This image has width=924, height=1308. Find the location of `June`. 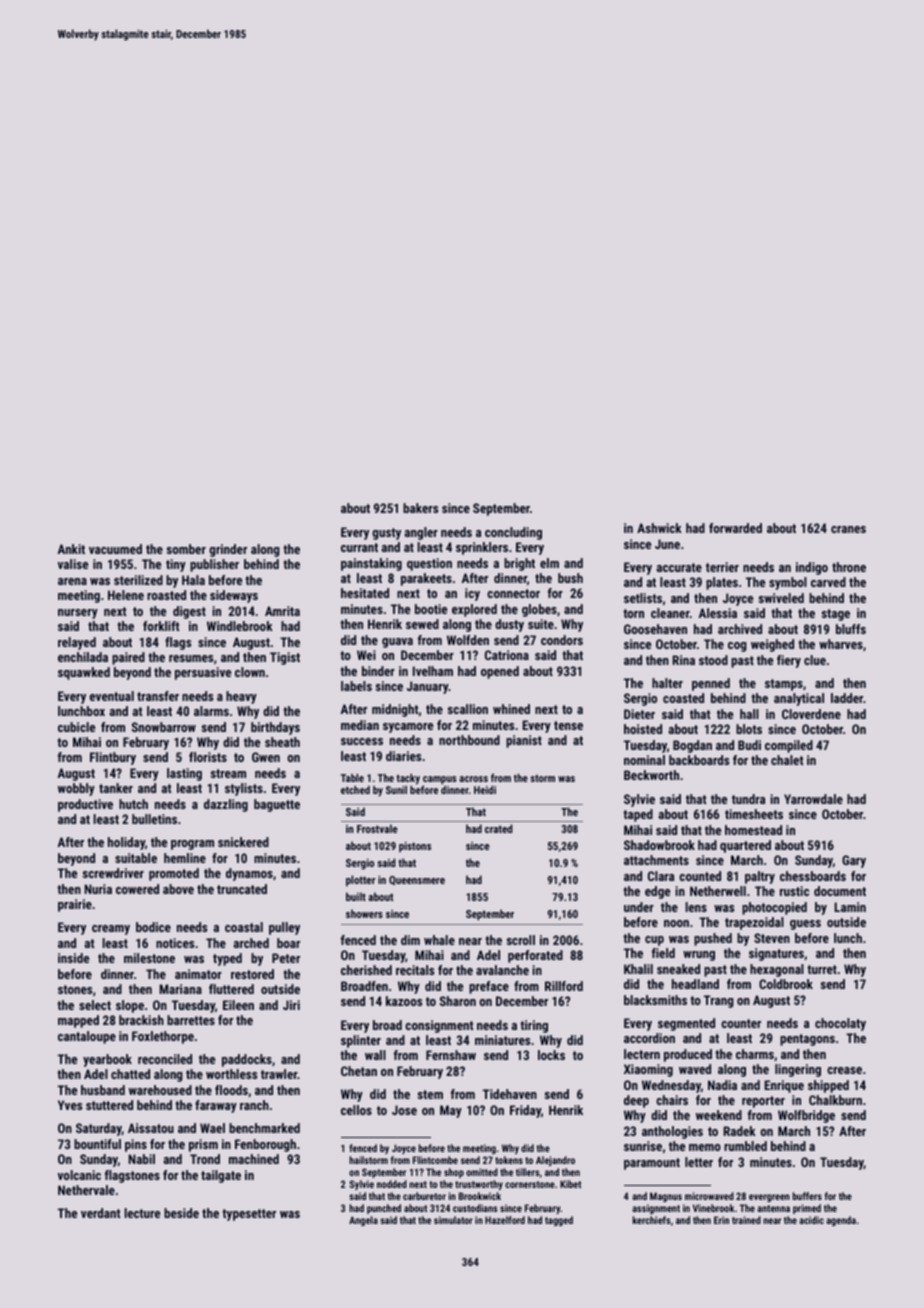

June is located at coordinates (667, 544).
